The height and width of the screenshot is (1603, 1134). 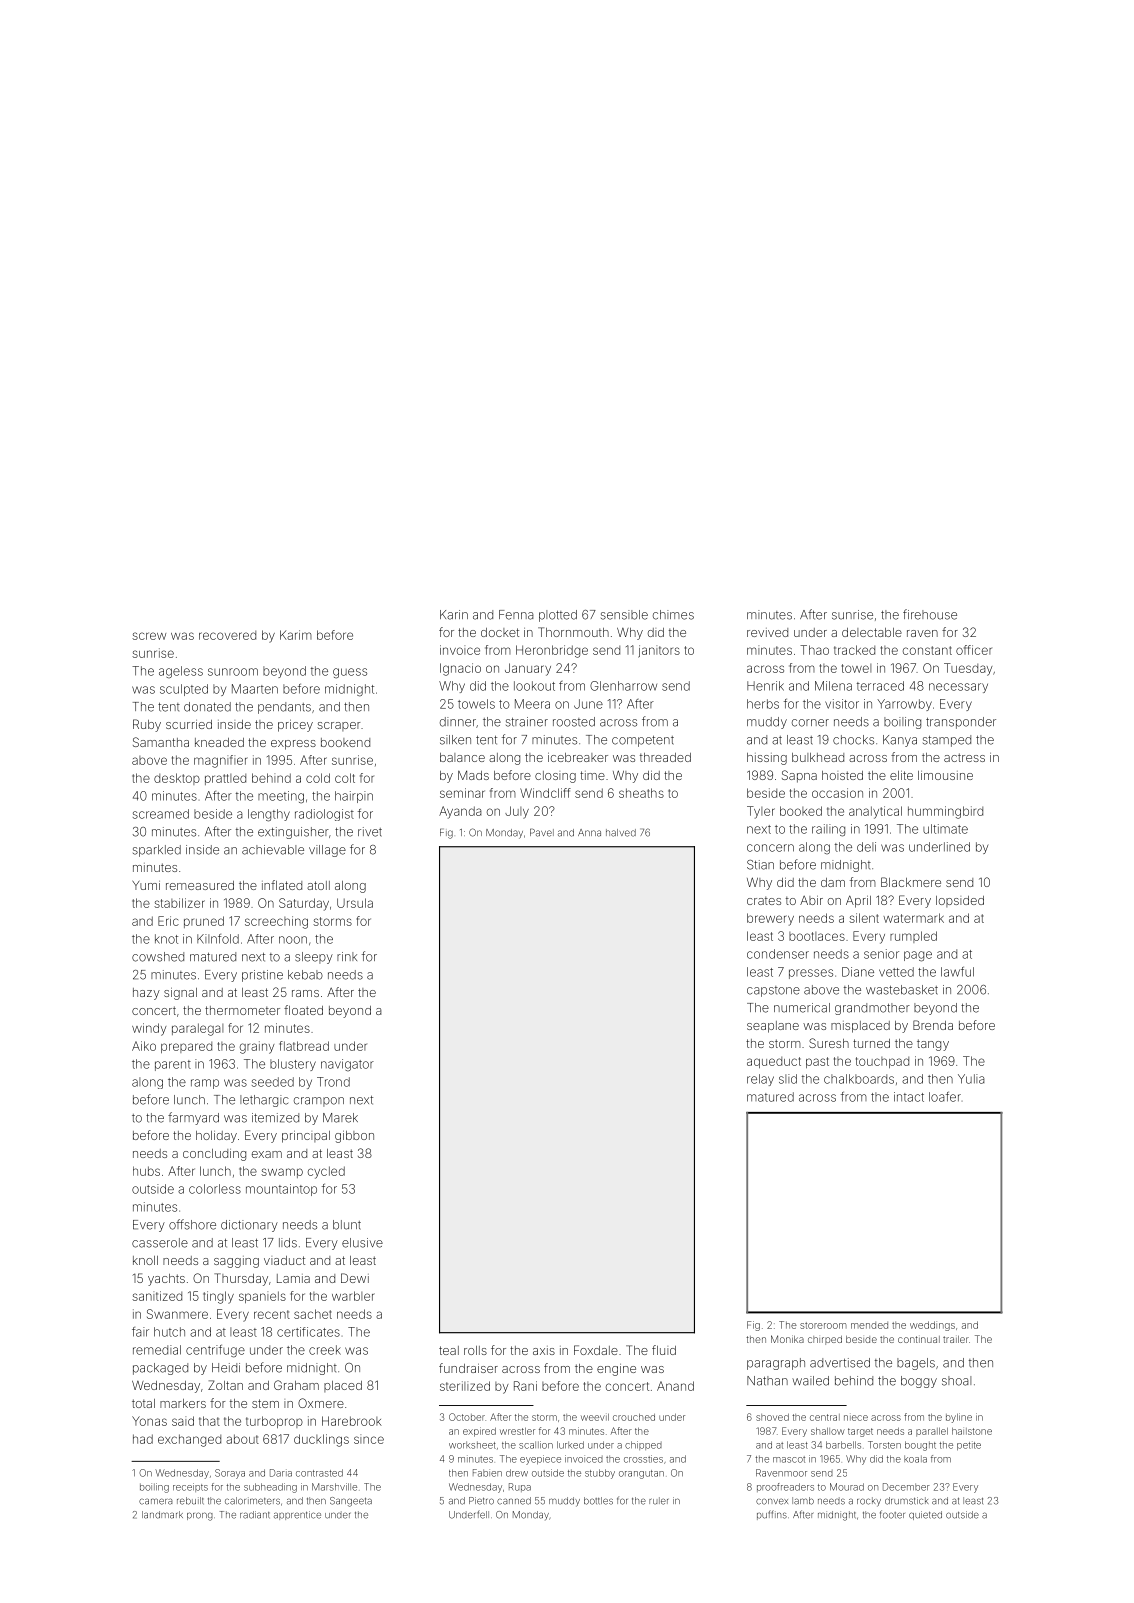 I want to click on relay, so click(x=760, y=1080).
